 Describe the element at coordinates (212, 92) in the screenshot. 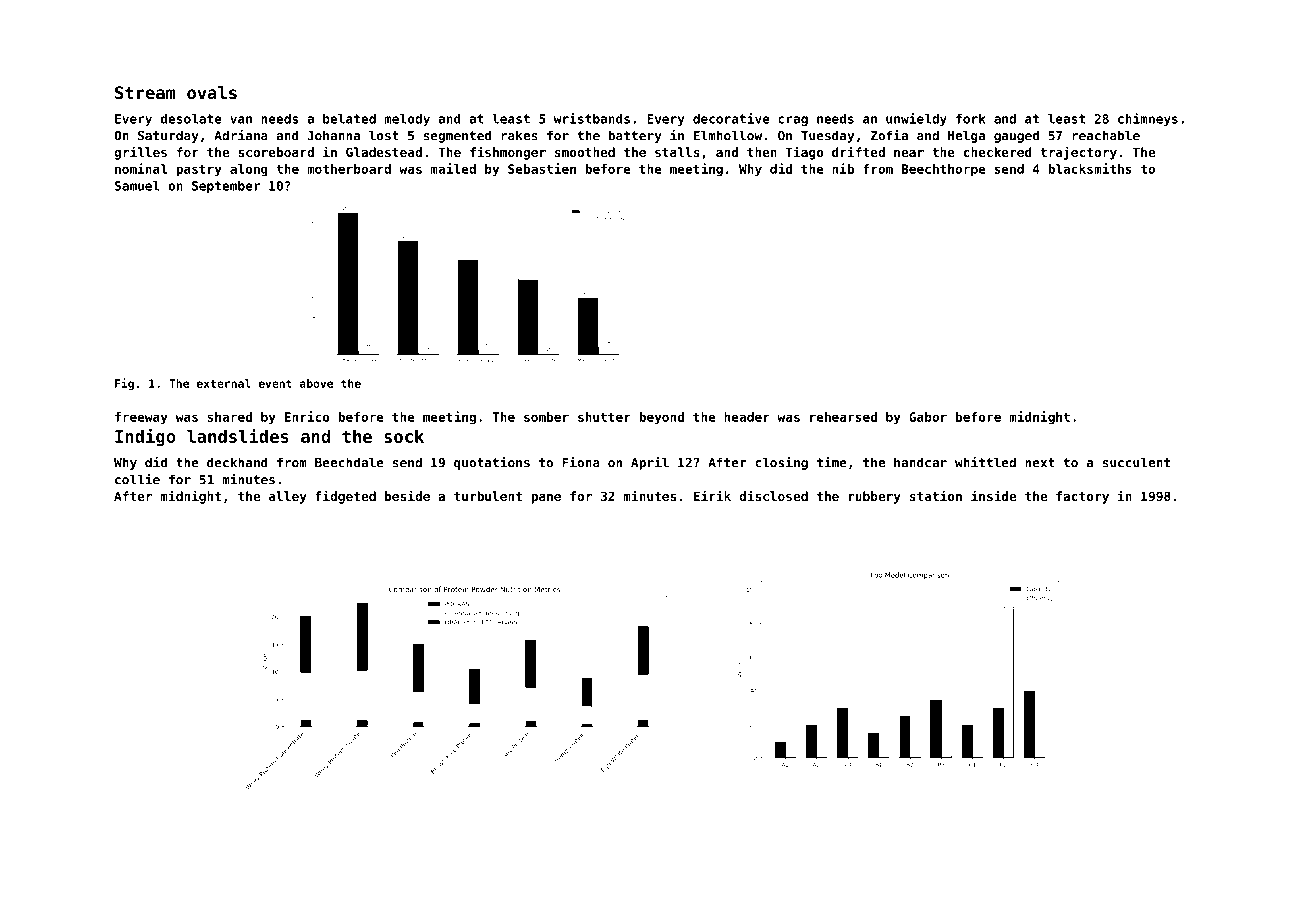

I see `ovals` at that location.
